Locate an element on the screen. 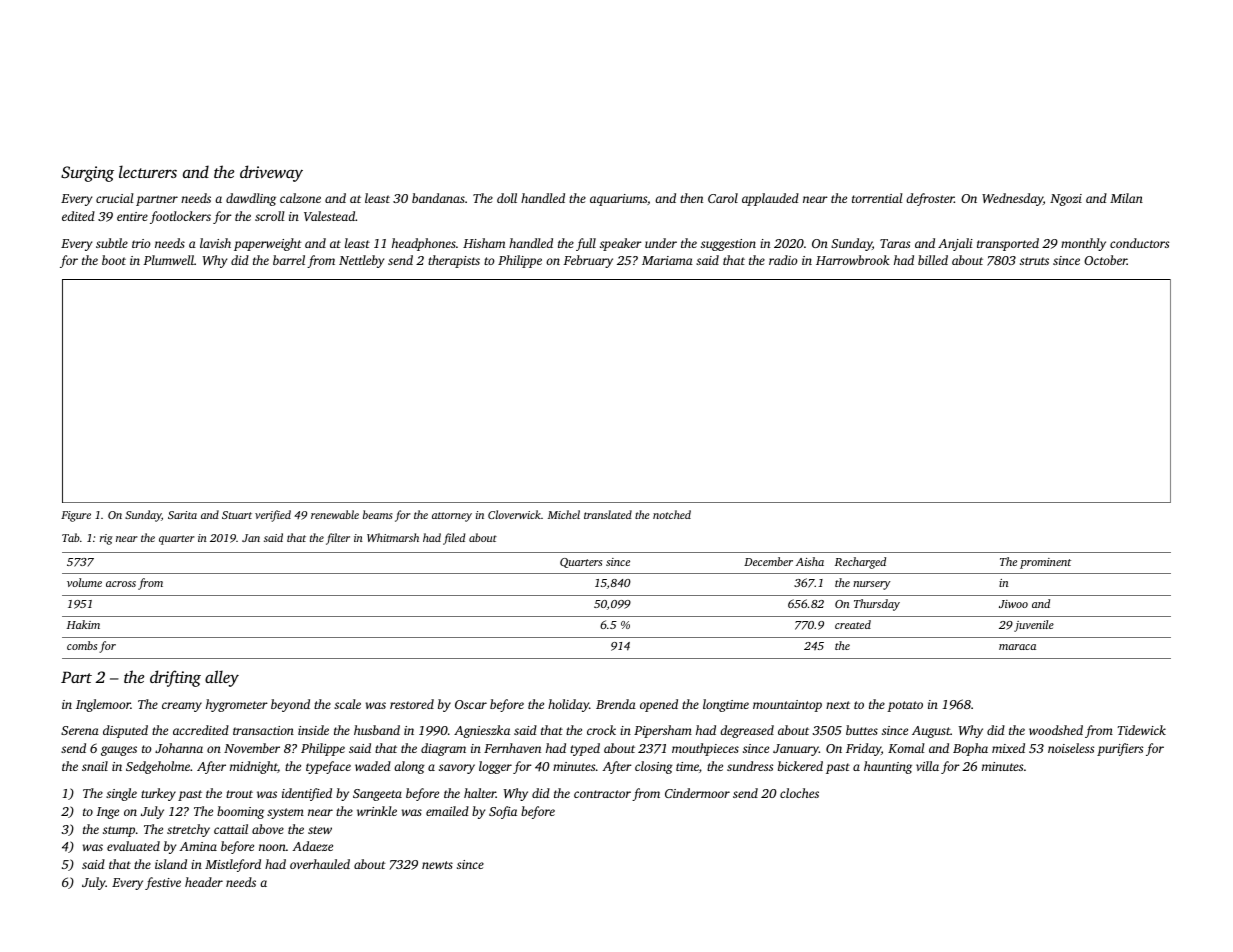 The height and width of the screenshot is (952, 1233). purifiers is located at coordinates (1120, 749).
